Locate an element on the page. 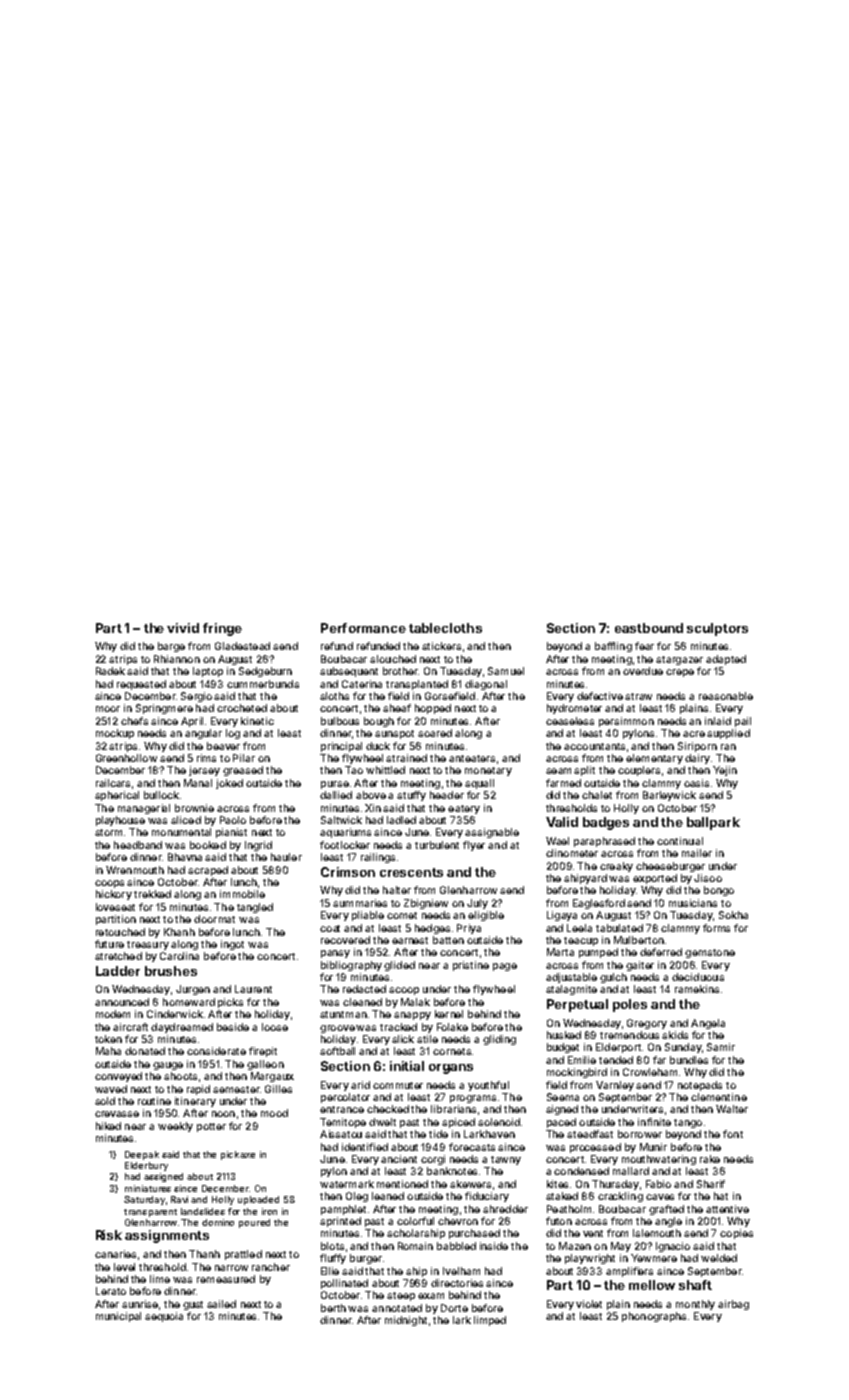  midnight is located at coordinates (406, 1321).
